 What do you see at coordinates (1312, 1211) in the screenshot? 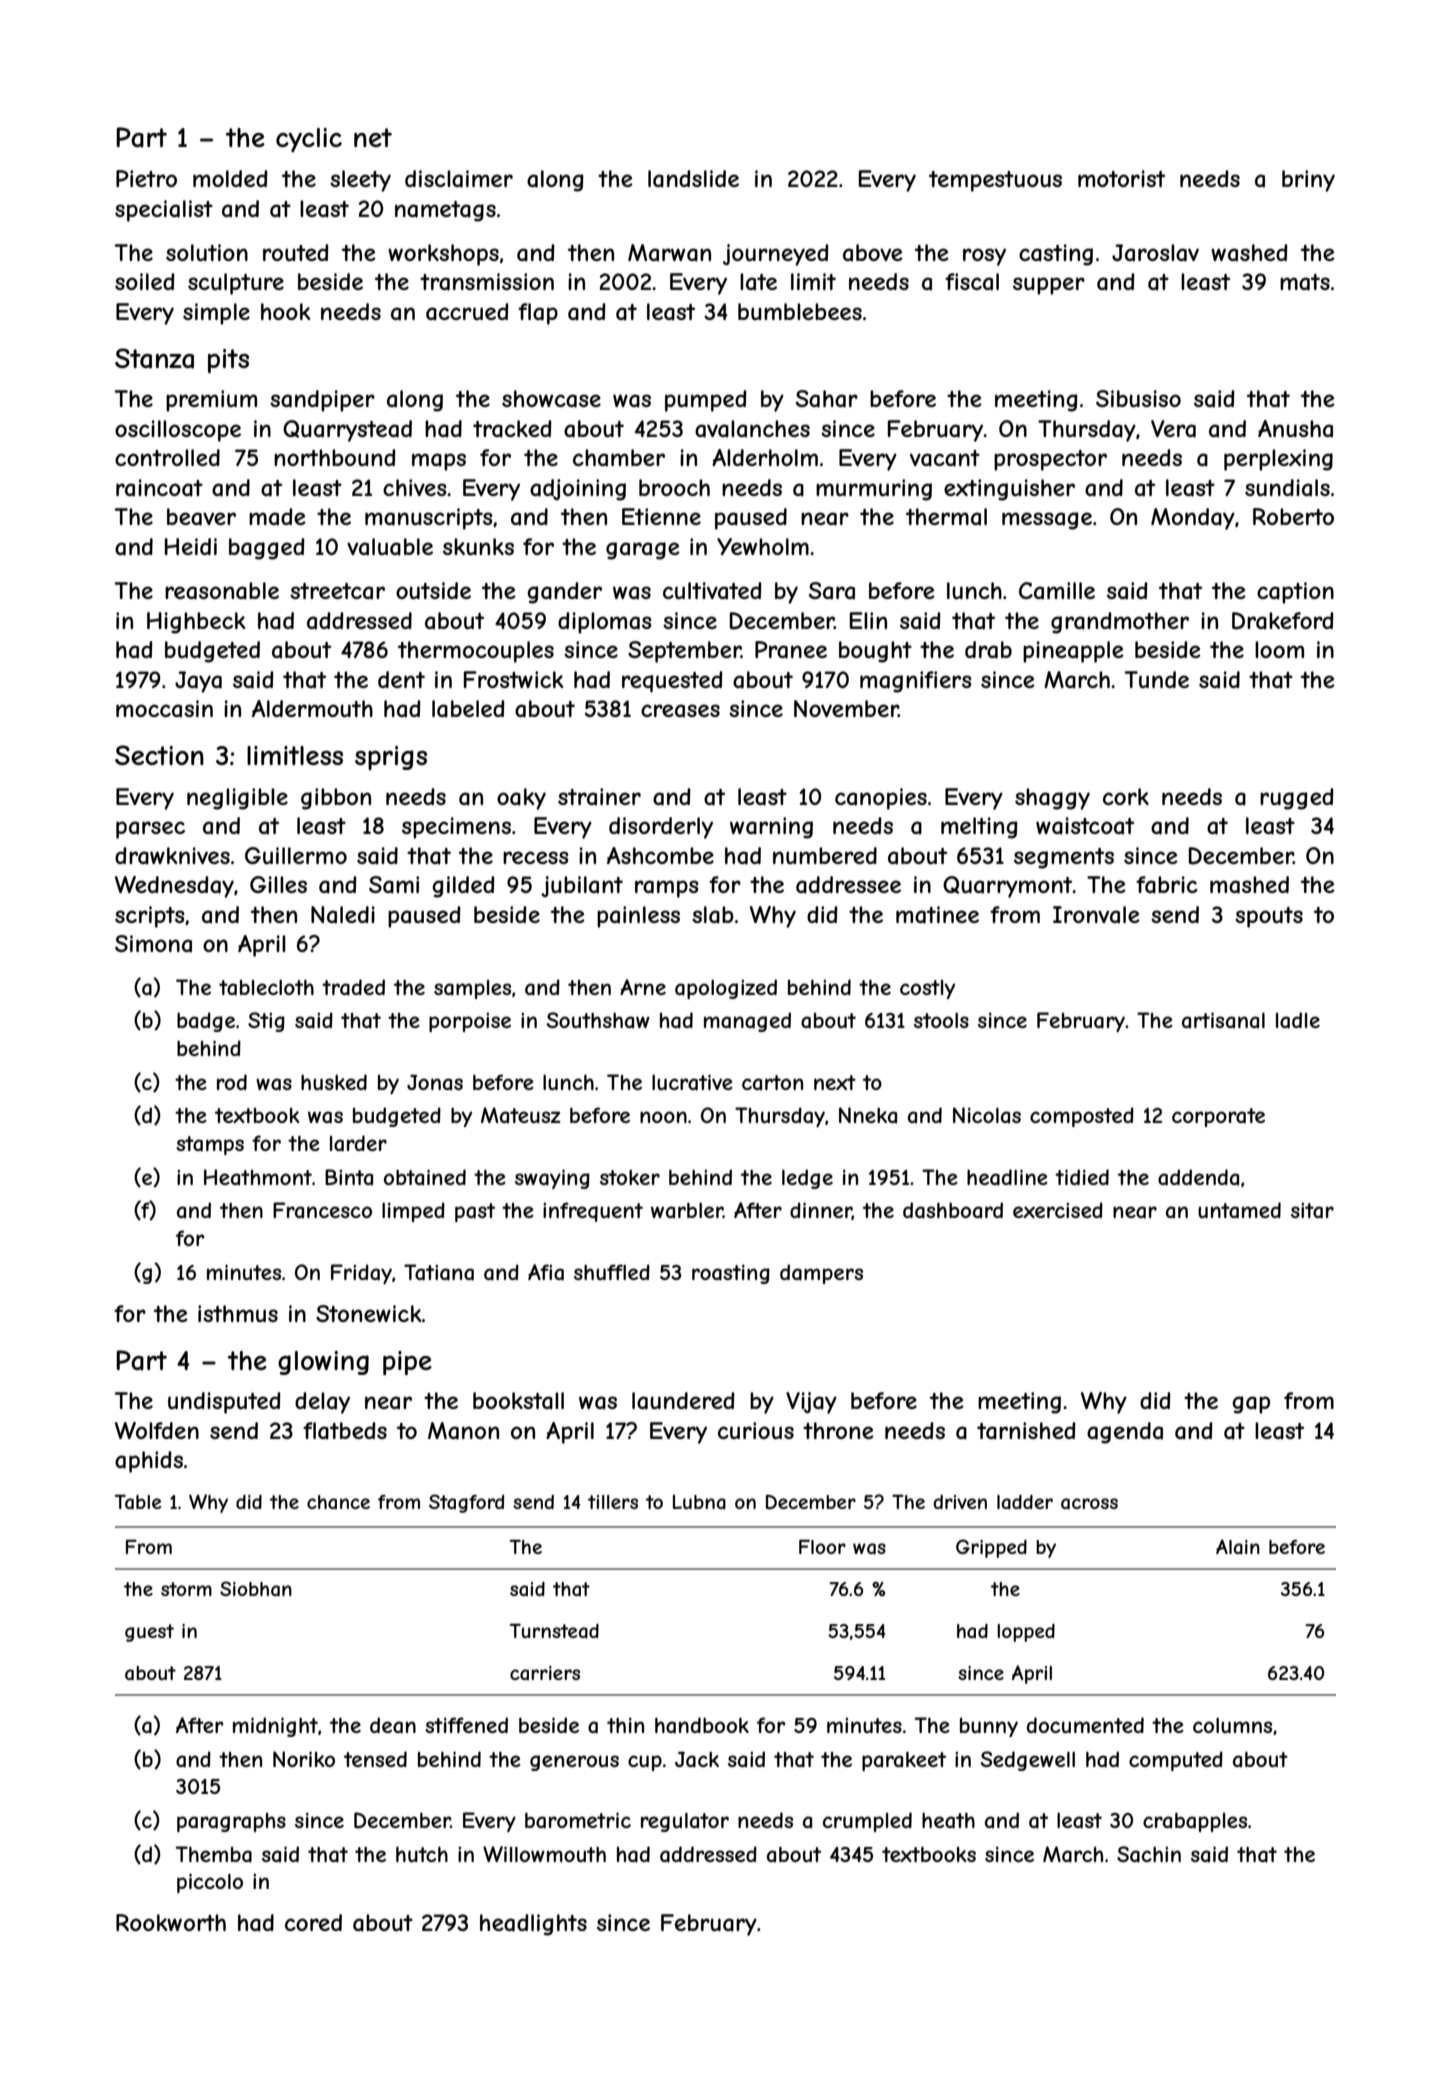
I see `sitar` at bounding box center [1312, 1211].
